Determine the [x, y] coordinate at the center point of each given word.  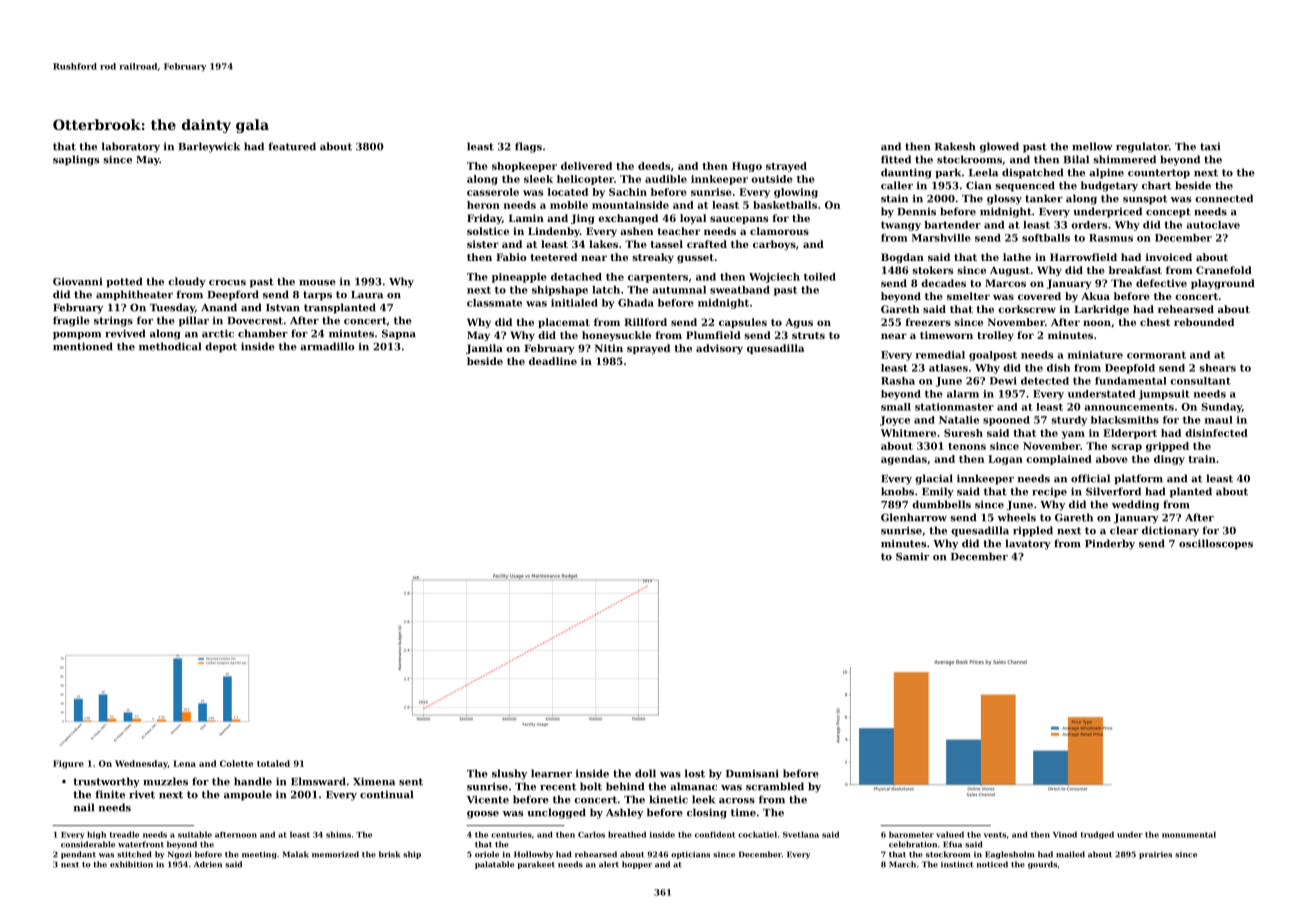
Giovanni [77, 281]
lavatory [1028, 544]
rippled [1033, 531]
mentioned [83, 346]
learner [551, 773]
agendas [904, 460]
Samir [912, 556]
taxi [1210, 146]
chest [1155, 322]
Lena [184, 763]
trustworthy [106, 782]
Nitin [609, 348]
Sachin [628, 192]
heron [483, 205]
